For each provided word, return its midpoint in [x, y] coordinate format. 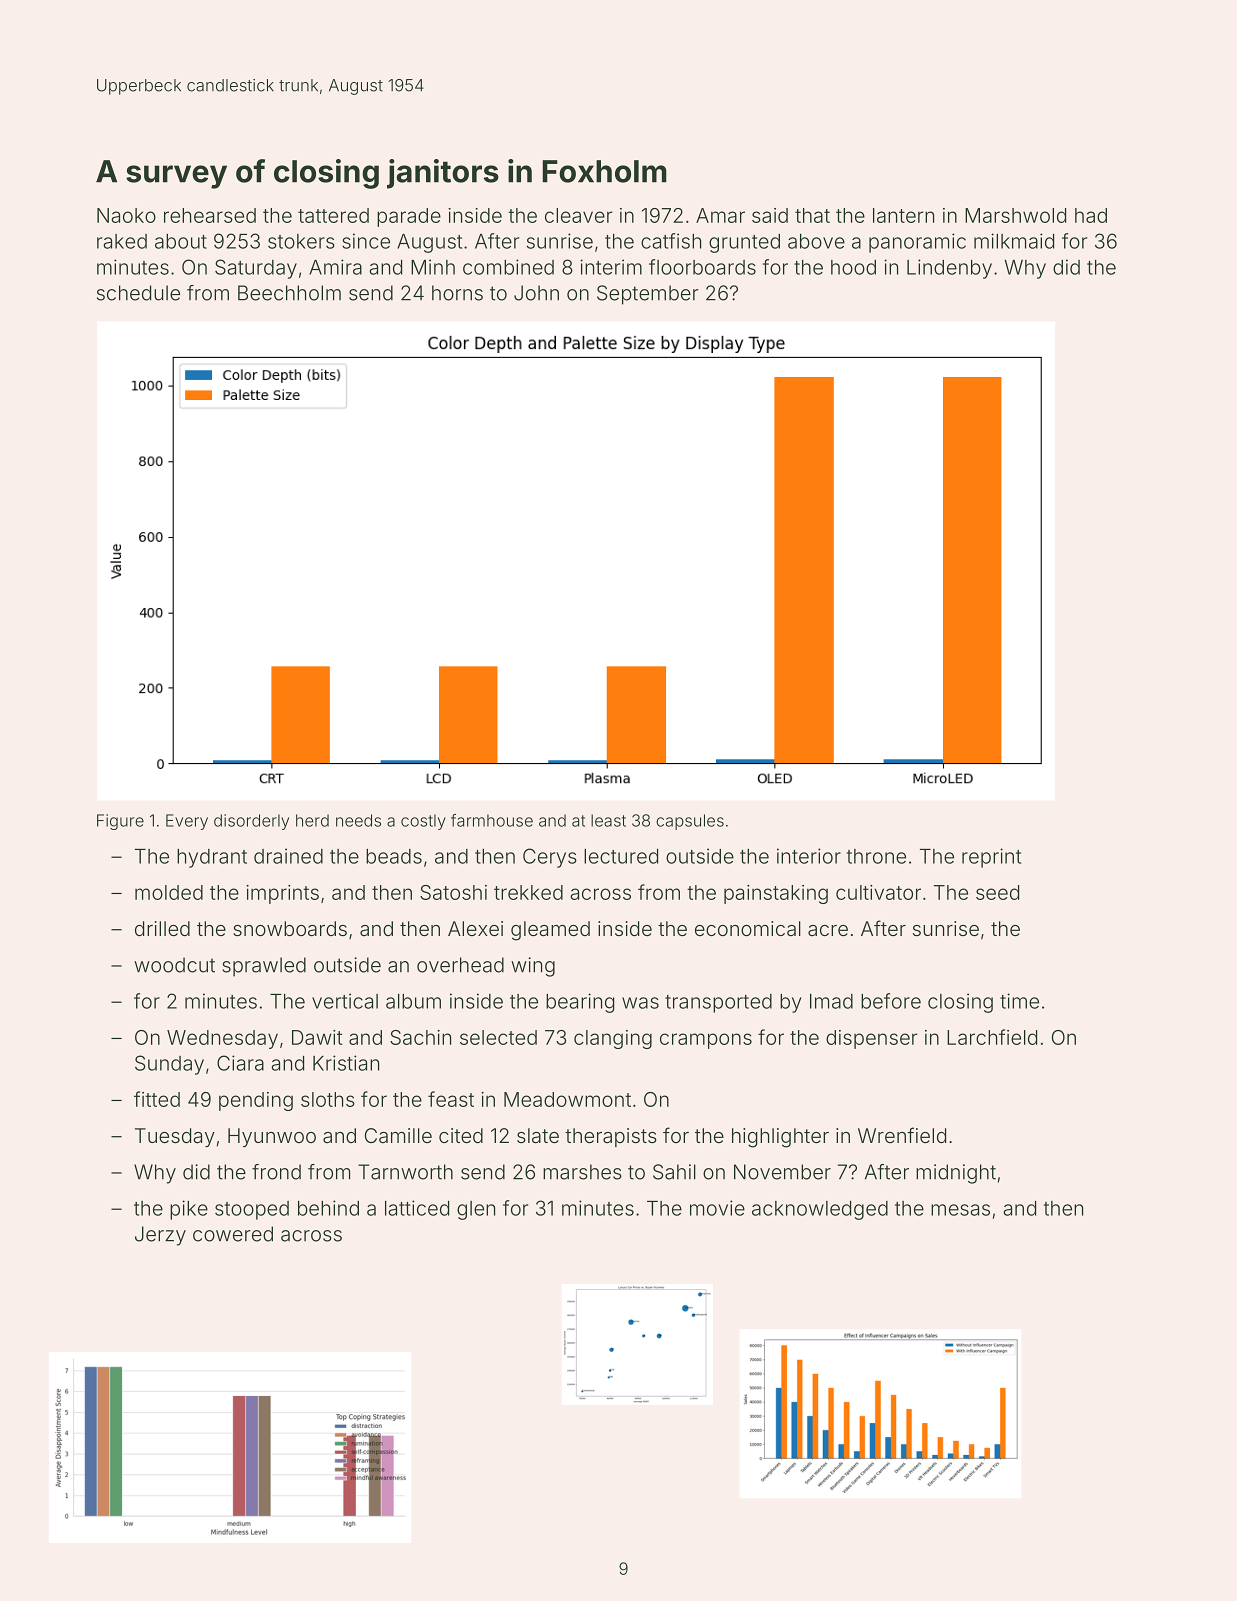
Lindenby [949, 269]
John [536, 293]
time [1019, 1001]
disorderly [251, 822]
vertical [345, 1001]
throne [876, 856]
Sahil [674, 1172]
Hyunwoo [272, 1137]
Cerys [550, 858]
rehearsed [210, 215]
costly [423, 822]
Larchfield [992, 1037]
